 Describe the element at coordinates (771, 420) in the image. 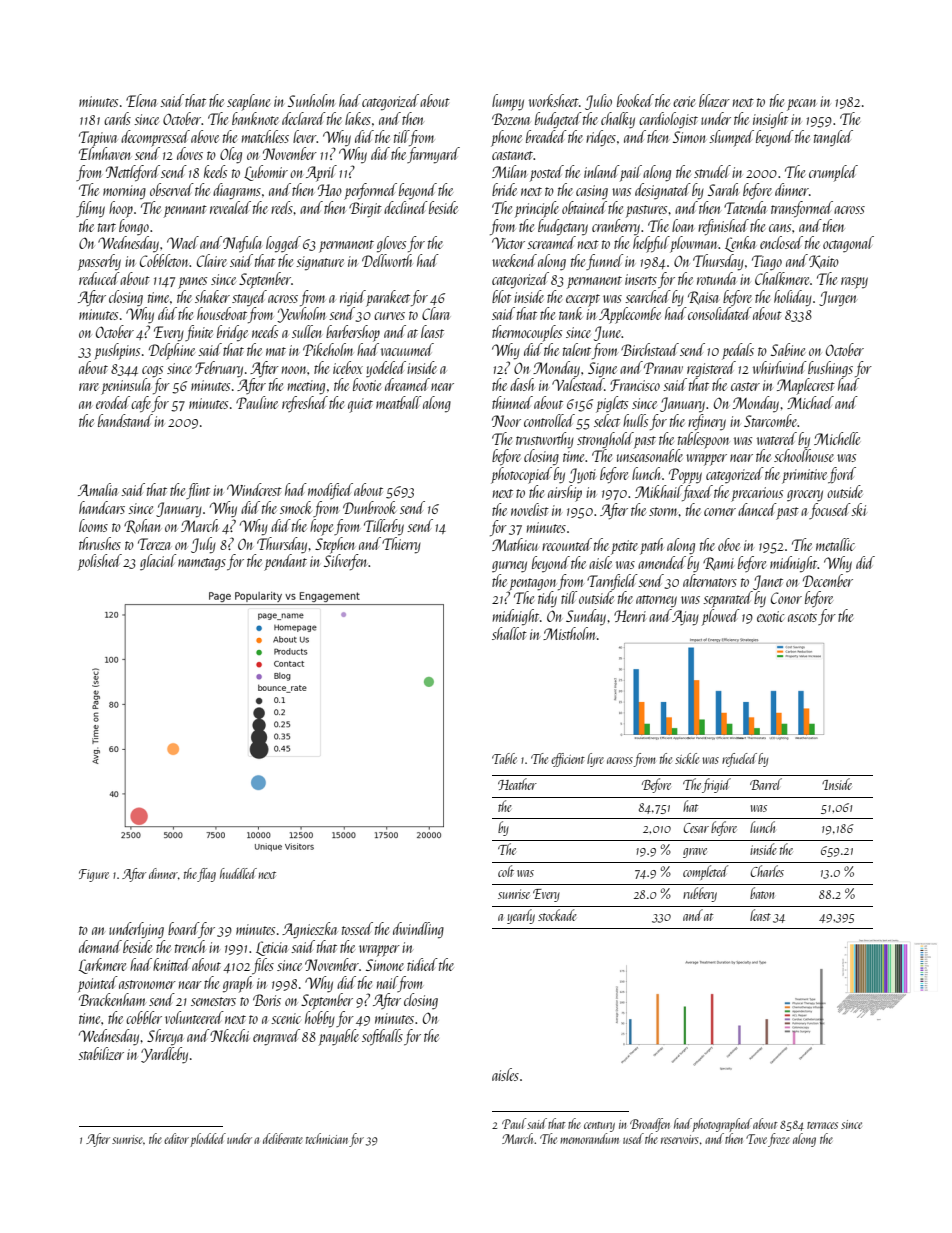

I see `Starcombe` at that location.
